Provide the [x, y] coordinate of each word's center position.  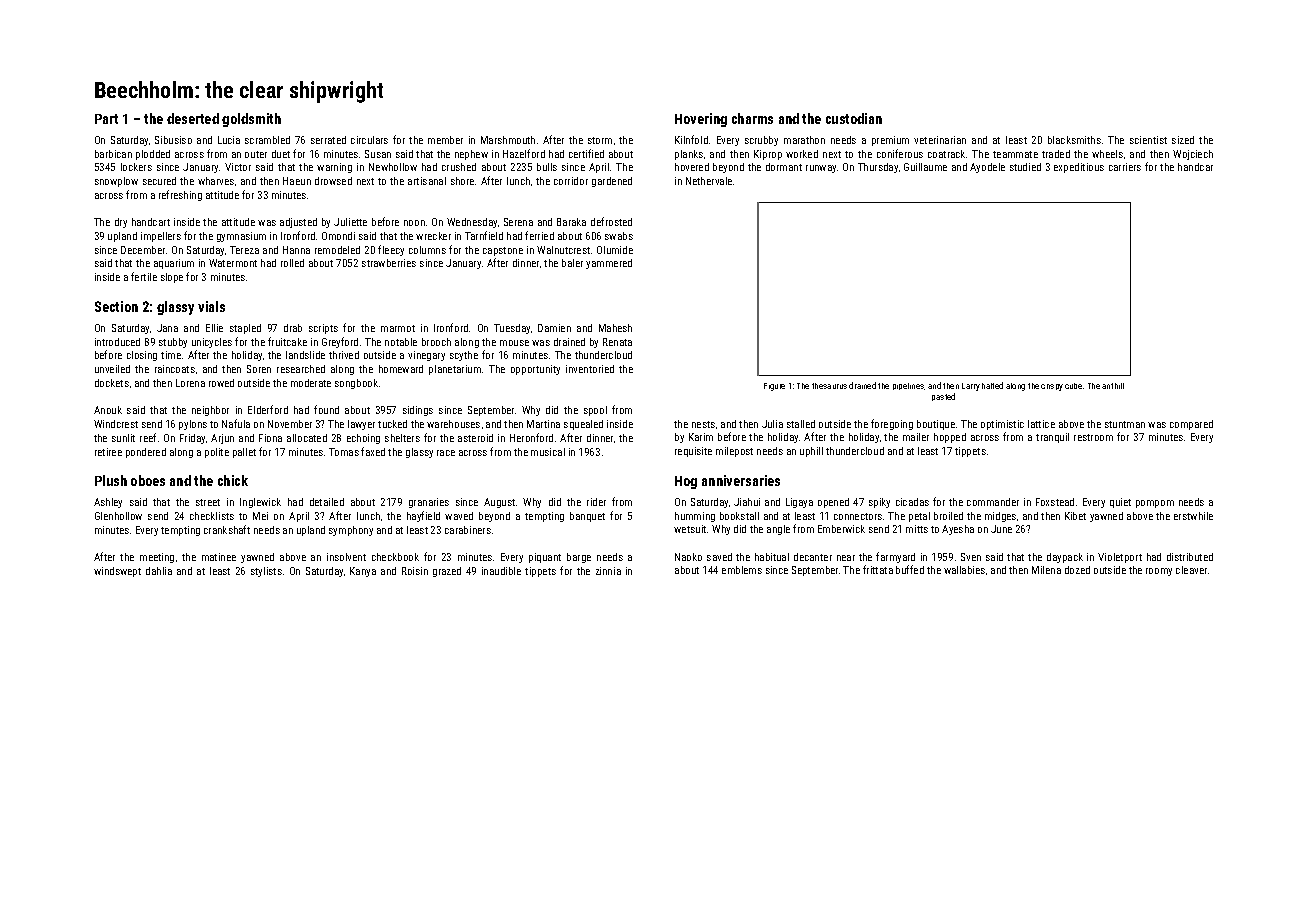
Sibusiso [173, 140]
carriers [1125, 167]
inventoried [590, 369]
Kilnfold [691, 139]
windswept [117, 572]
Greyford [340, 342]
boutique [936, 425]
